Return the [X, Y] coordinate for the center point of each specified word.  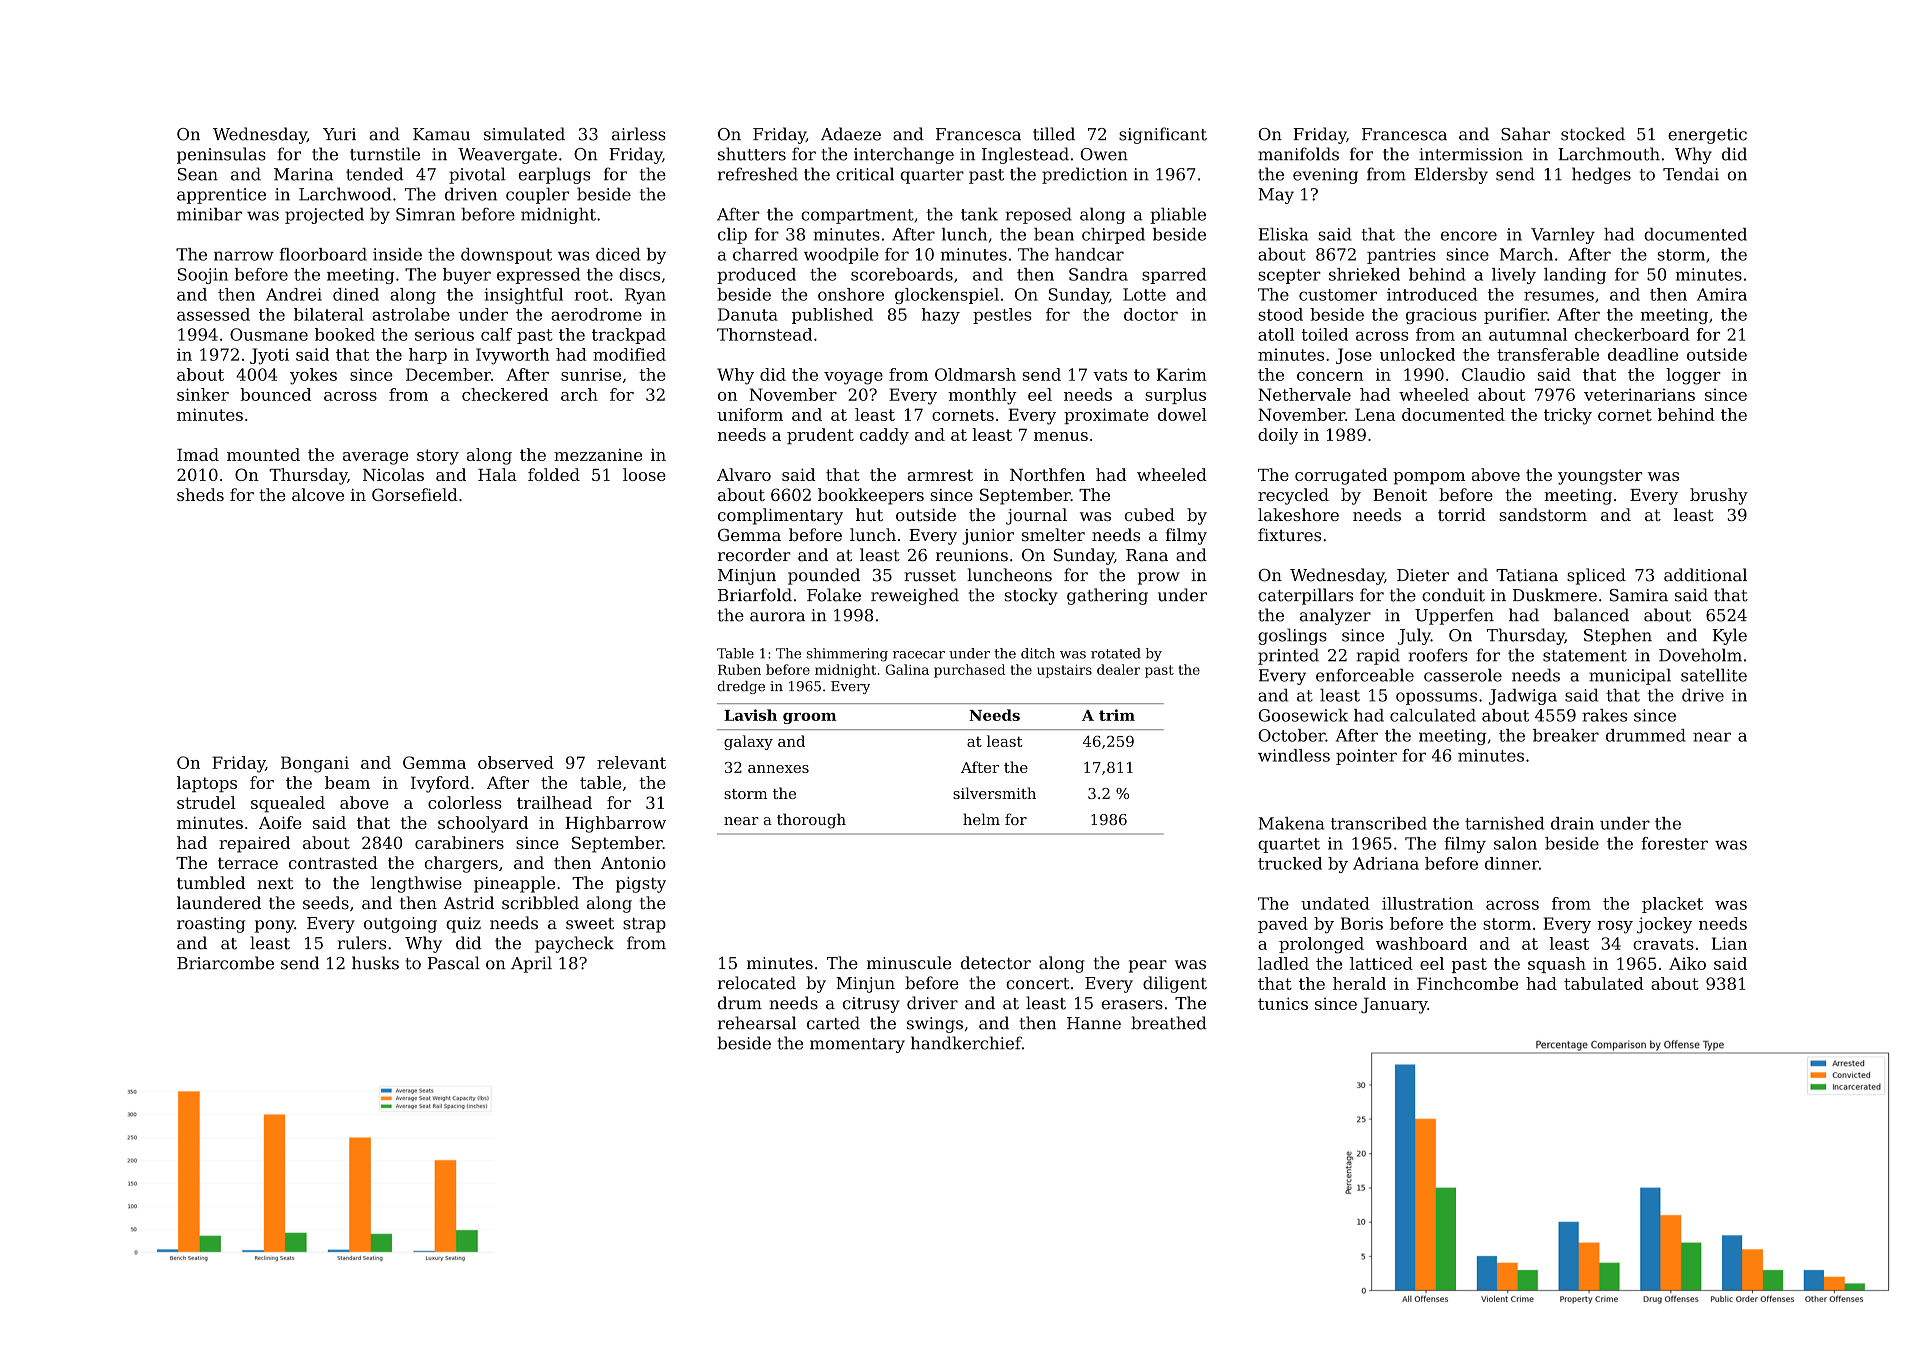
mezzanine [598, 455]
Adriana [1386, 863]
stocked [1593, 134]
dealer [1118, 669]
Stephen [1618, 636]
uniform [750, 414]
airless [639, 134]
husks [375, 963]
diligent [1175, 984]
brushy [1719, 496]
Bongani [315, 764]
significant [1163, 135]
